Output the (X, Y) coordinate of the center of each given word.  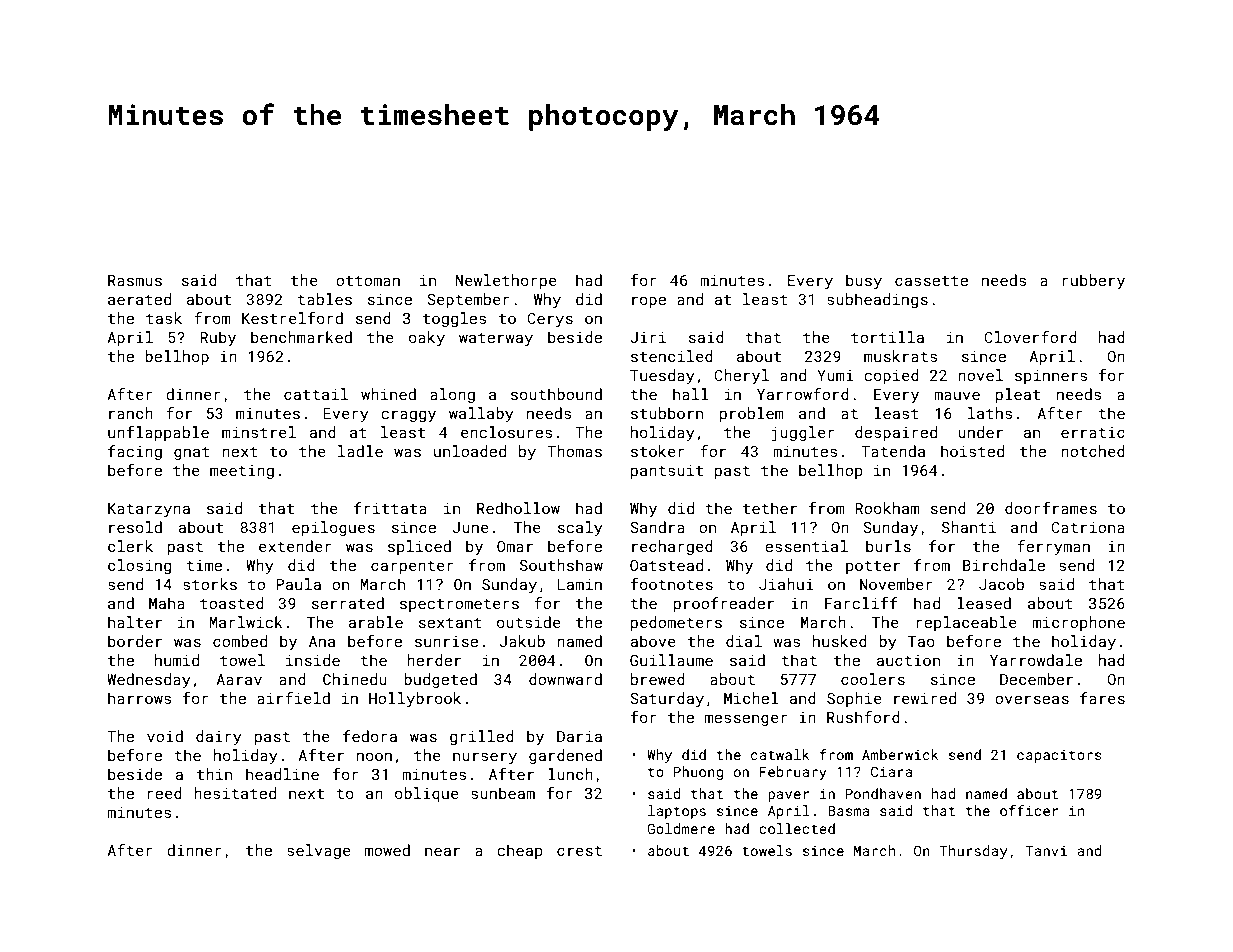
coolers (873, 679)
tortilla (887, 337)
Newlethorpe (506, 281)
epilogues (333, 528)
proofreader (724, 604)
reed (164, 793)
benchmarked (301, 337)
